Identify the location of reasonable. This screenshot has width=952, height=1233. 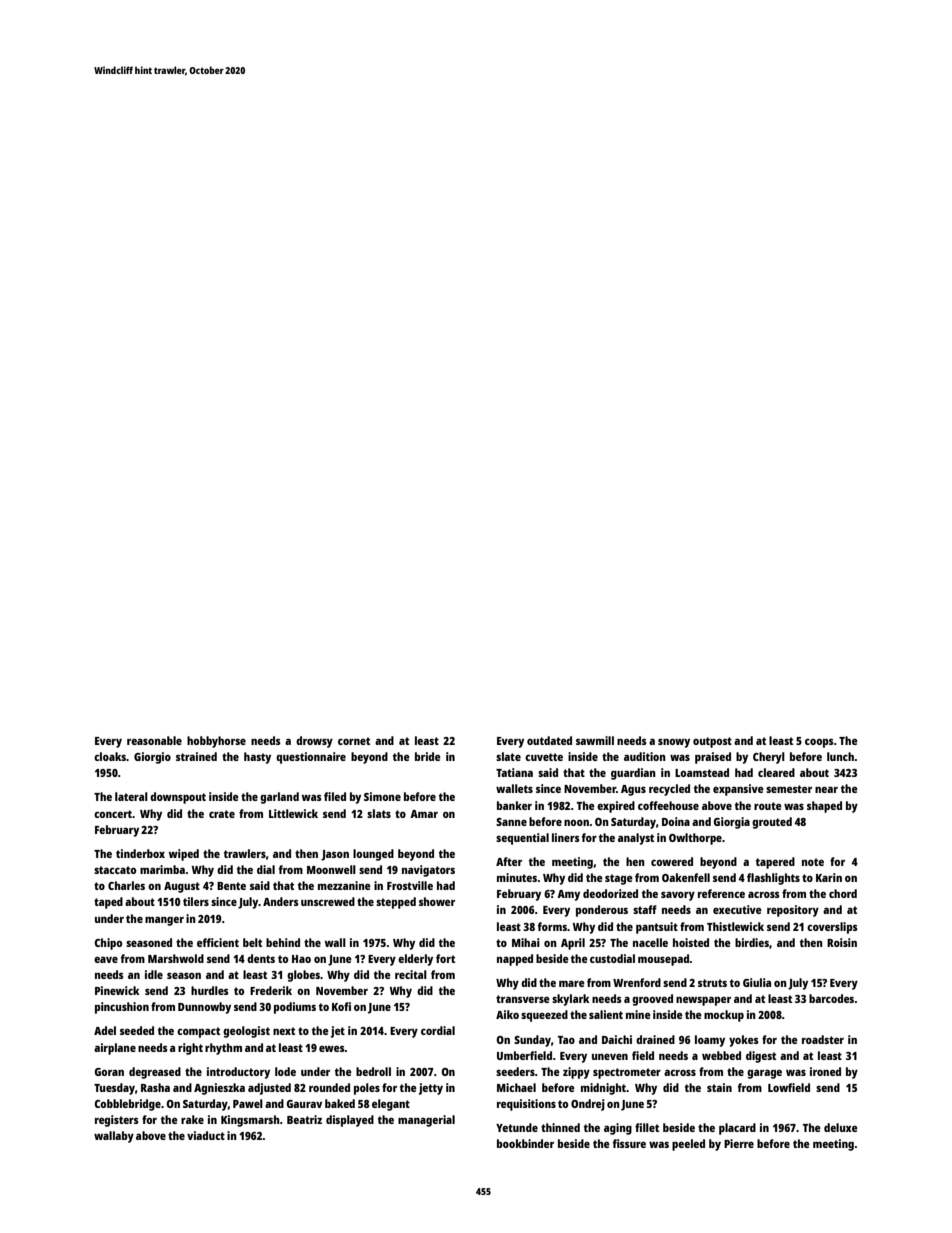
(154, 740).
